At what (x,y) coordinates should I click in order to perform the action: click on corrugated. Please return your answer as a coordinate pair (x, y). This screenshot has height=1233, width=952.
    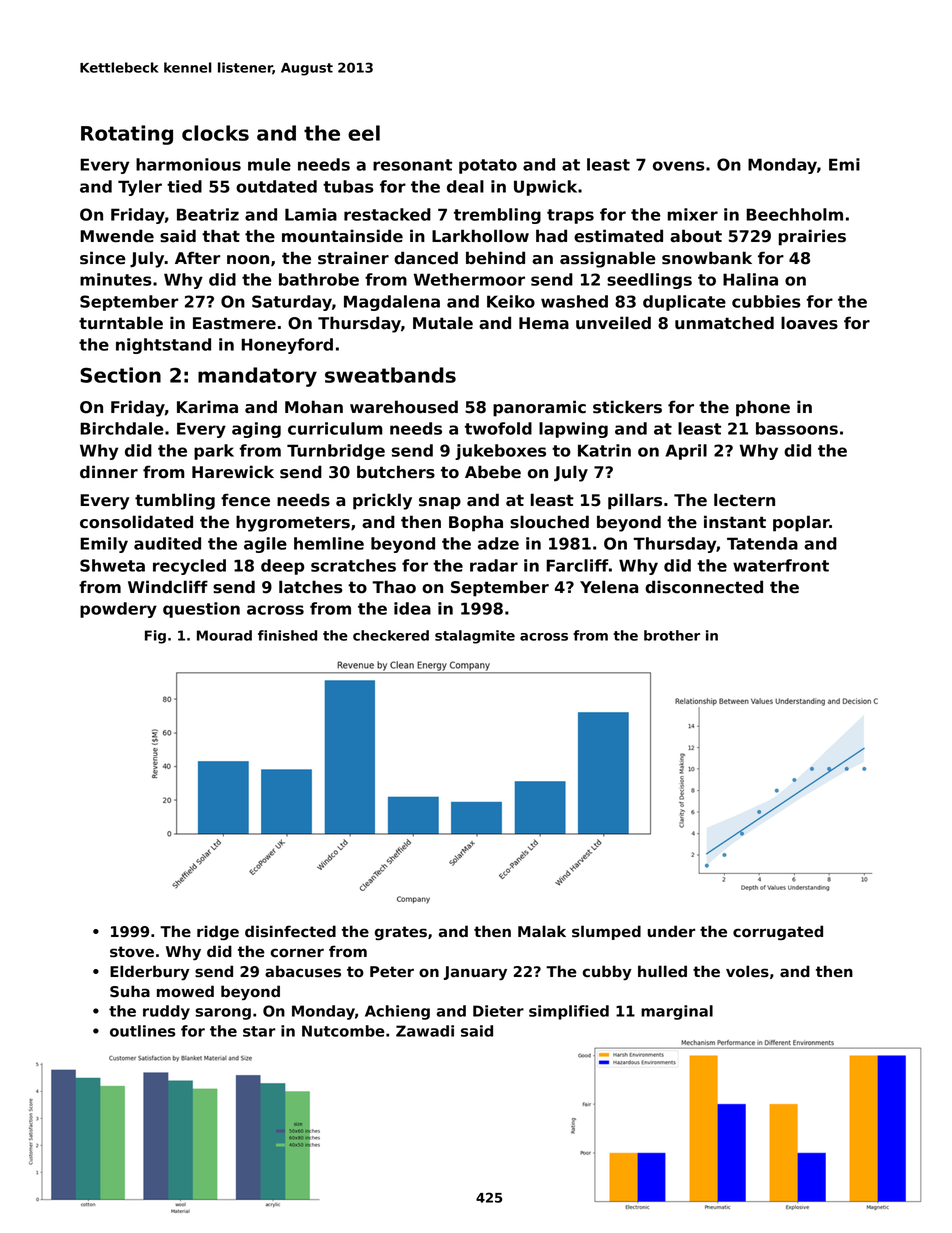
    Looking at the image, I should click on (778, 932).
